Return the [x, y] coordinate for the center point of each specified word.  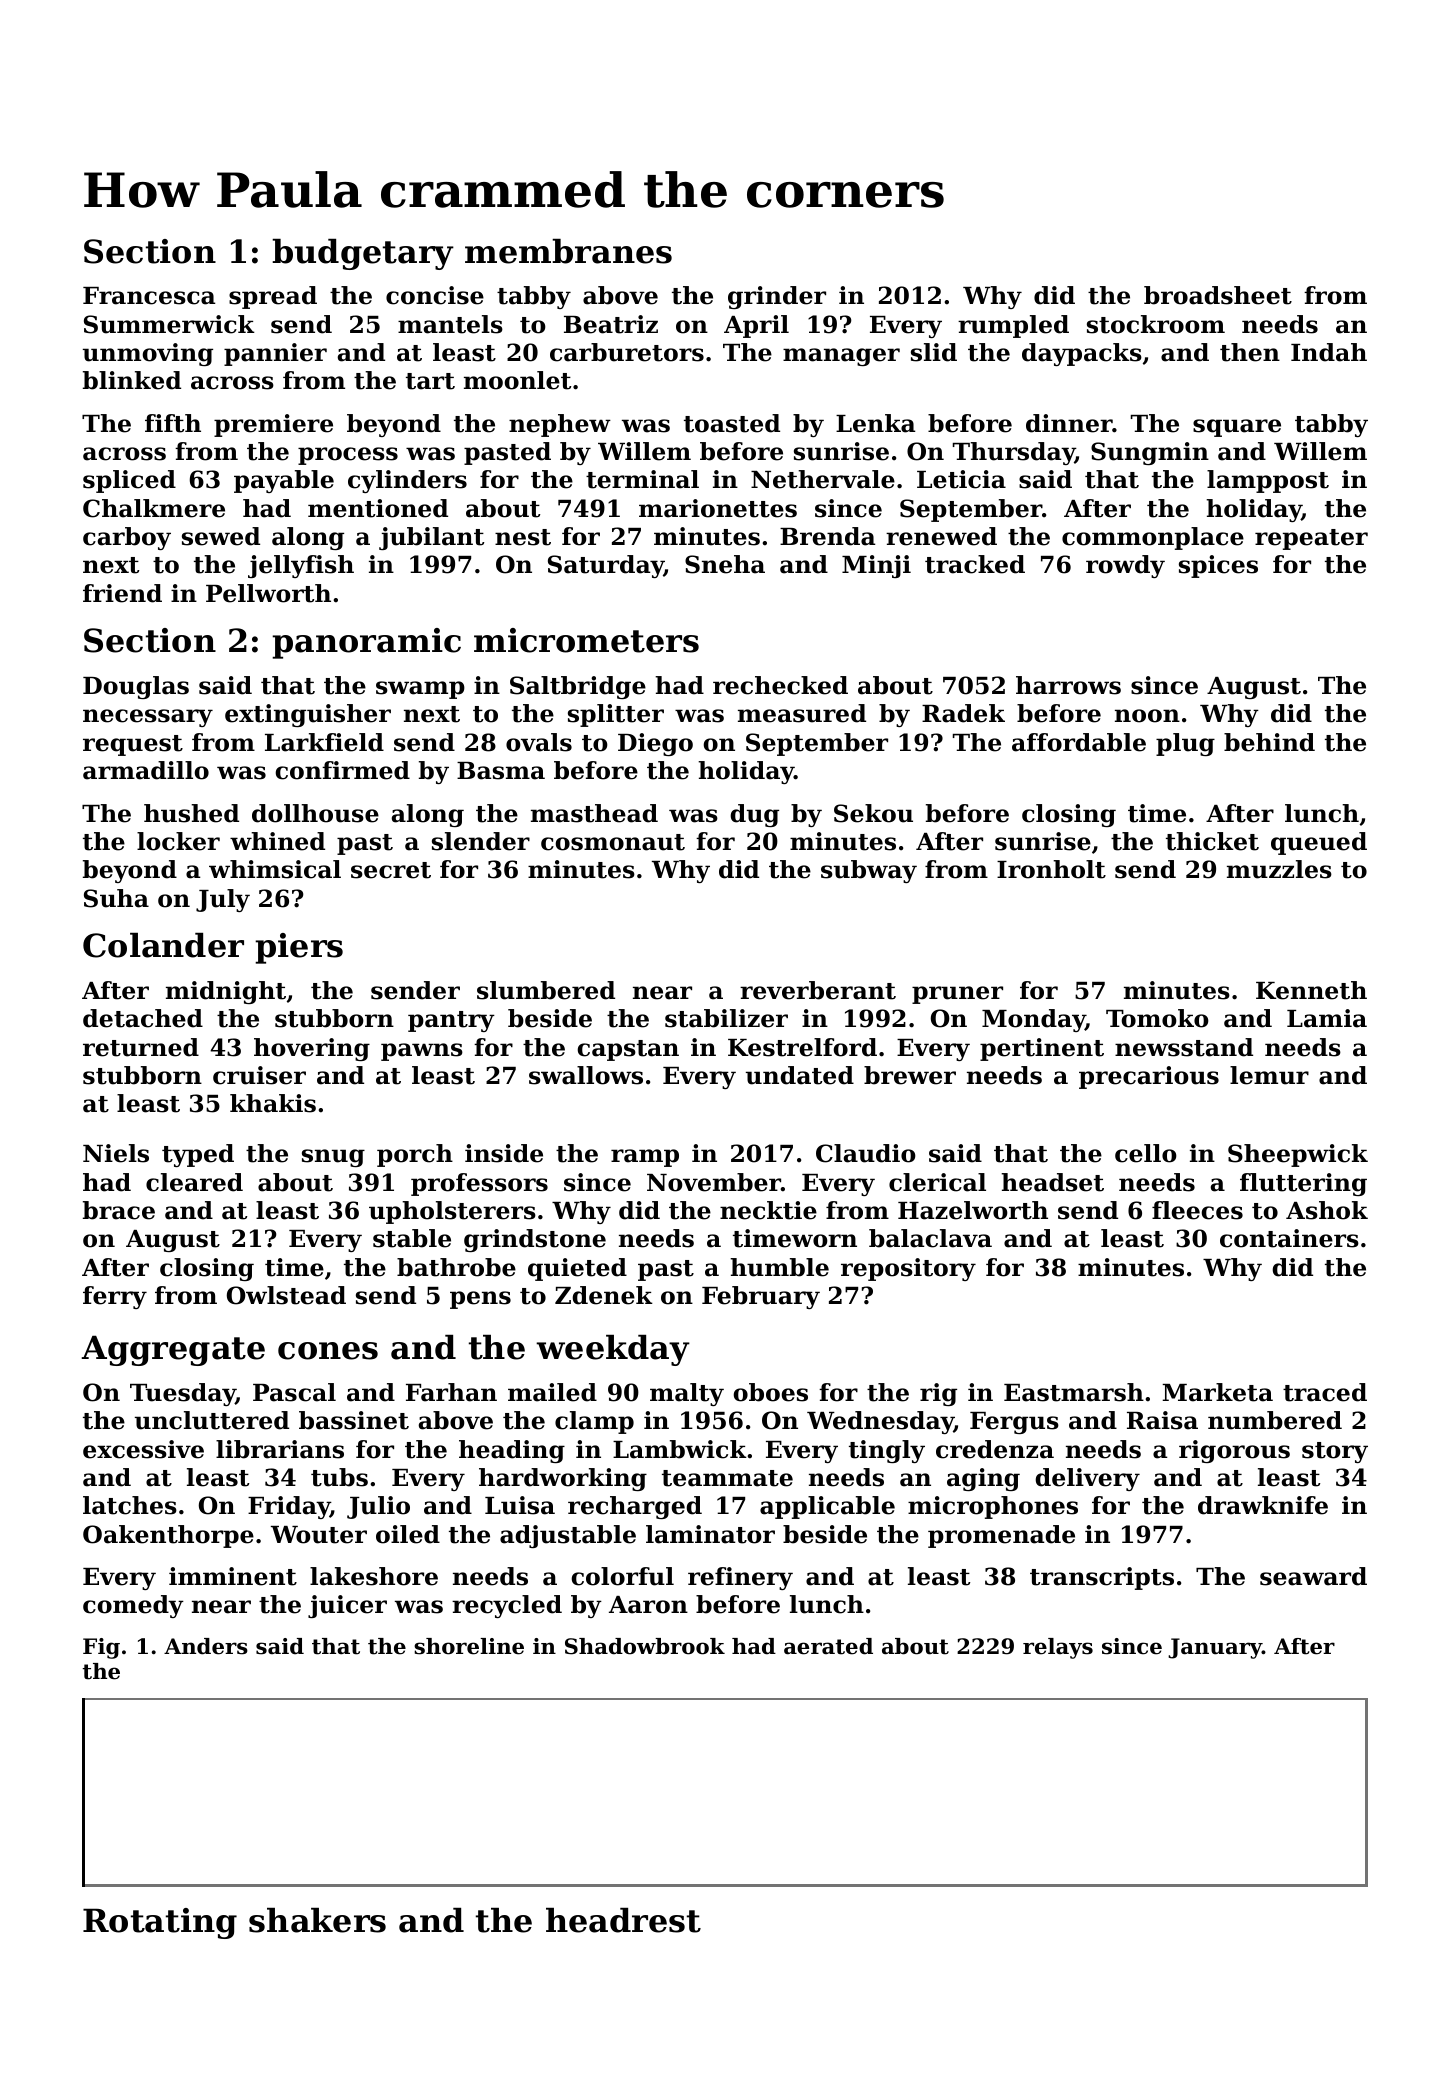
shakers [317, 1920]
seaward [1313, 1576]
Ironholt [1051, 869]
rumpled [1013, 326]
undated [800, 1075]
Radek [963, 713]
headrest [623, 1920]
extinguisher [308, 715]
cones [328, 1351]
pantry [451, 1021]
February [761, 1297]
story [1335, 1452]
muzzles [1279, 869]
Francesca [149, 296]
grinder [777, 297]
